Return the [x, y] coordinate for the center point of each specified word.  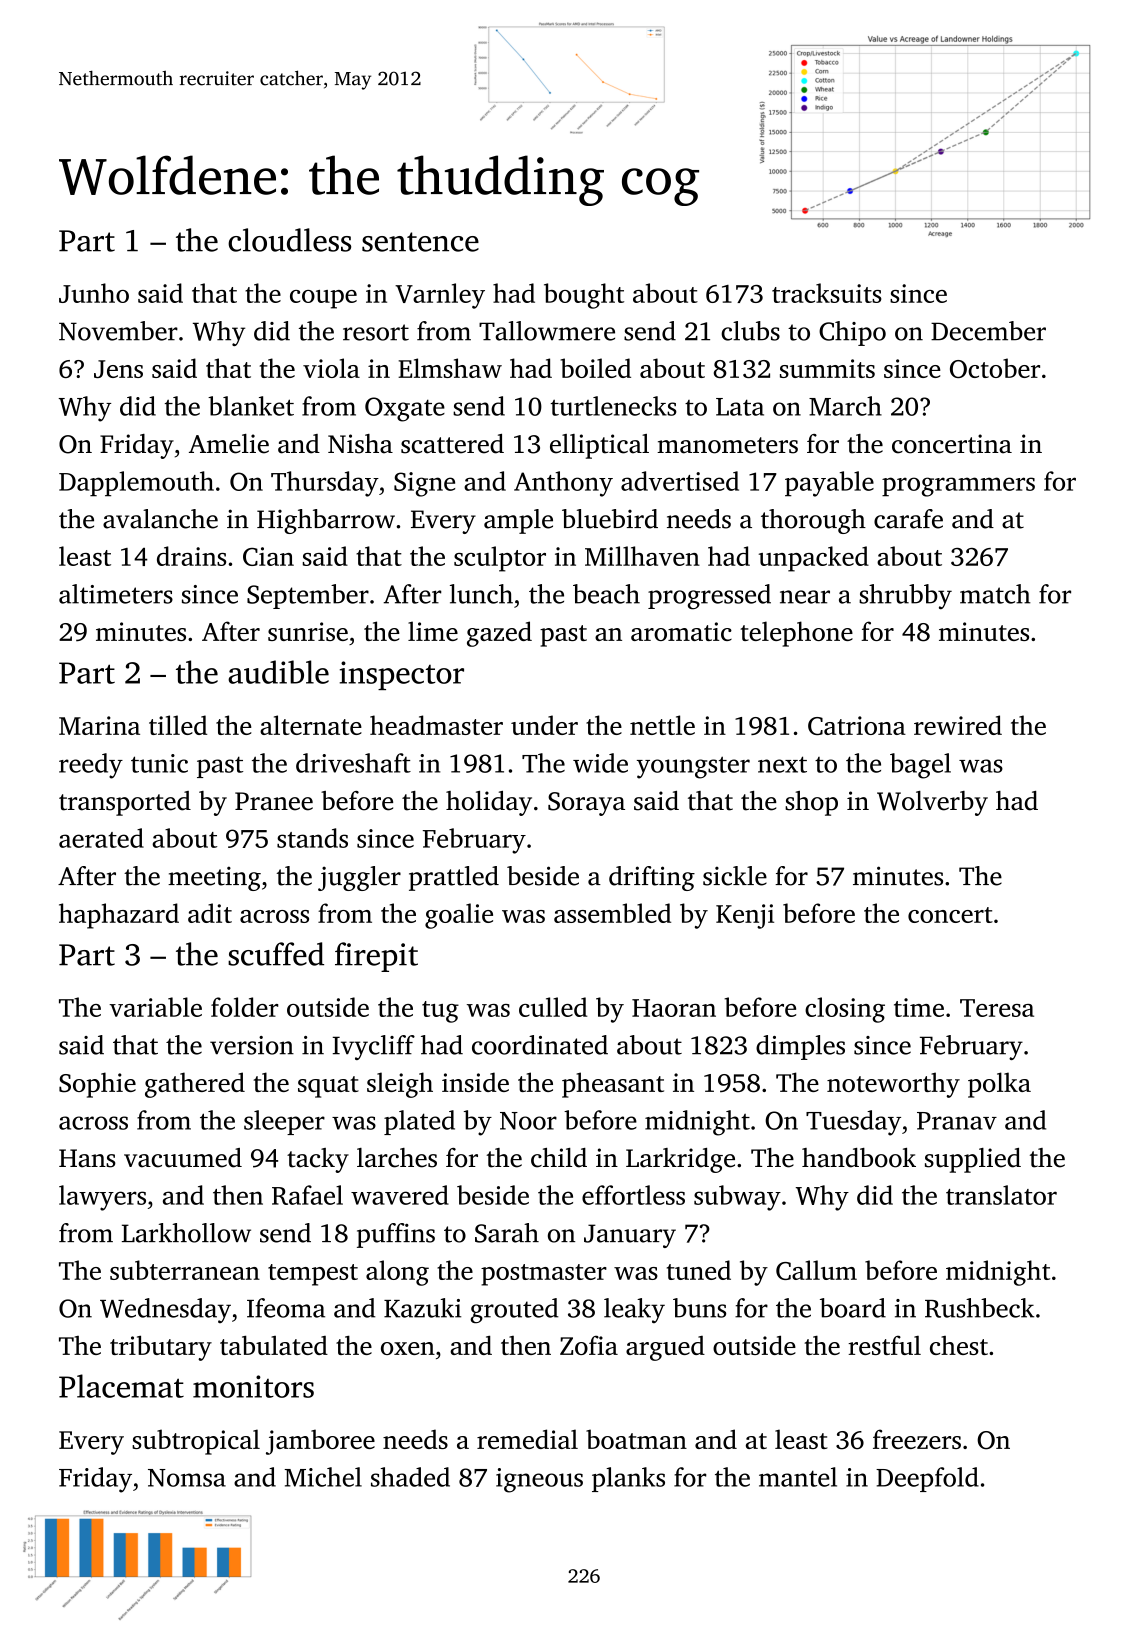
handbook [859, 1158]
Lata [740, 407]
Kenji [745, 916]
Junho [94, 293]
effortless [633, 1195]
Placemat [121, 1386]
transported [125, 803]
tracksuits [827, 293]
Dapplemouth [136, 483]
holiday [489, 803]
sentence [420, 242]
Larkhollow [186, 1233]
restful [884, 1345]
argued [665, 1348]
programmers [958, 487]
